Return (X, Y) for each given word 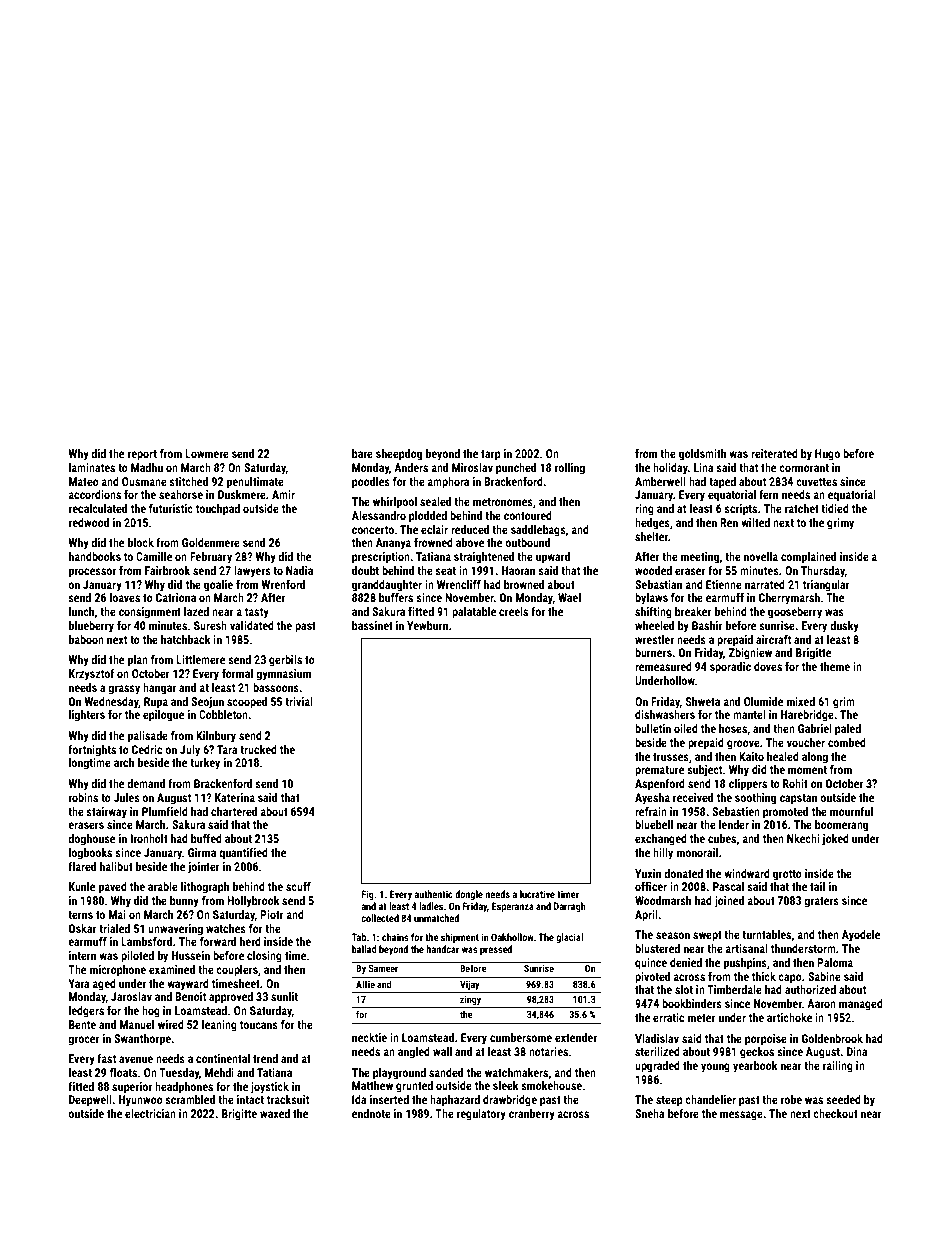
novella (761, 556)
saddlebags (538, 531)
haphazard (455, 1101)
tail (817, 886)
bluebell (654, 824)
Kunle (82, 886)
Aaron (821, 1003)
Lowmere (207, 453)
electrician (150, 1113)
